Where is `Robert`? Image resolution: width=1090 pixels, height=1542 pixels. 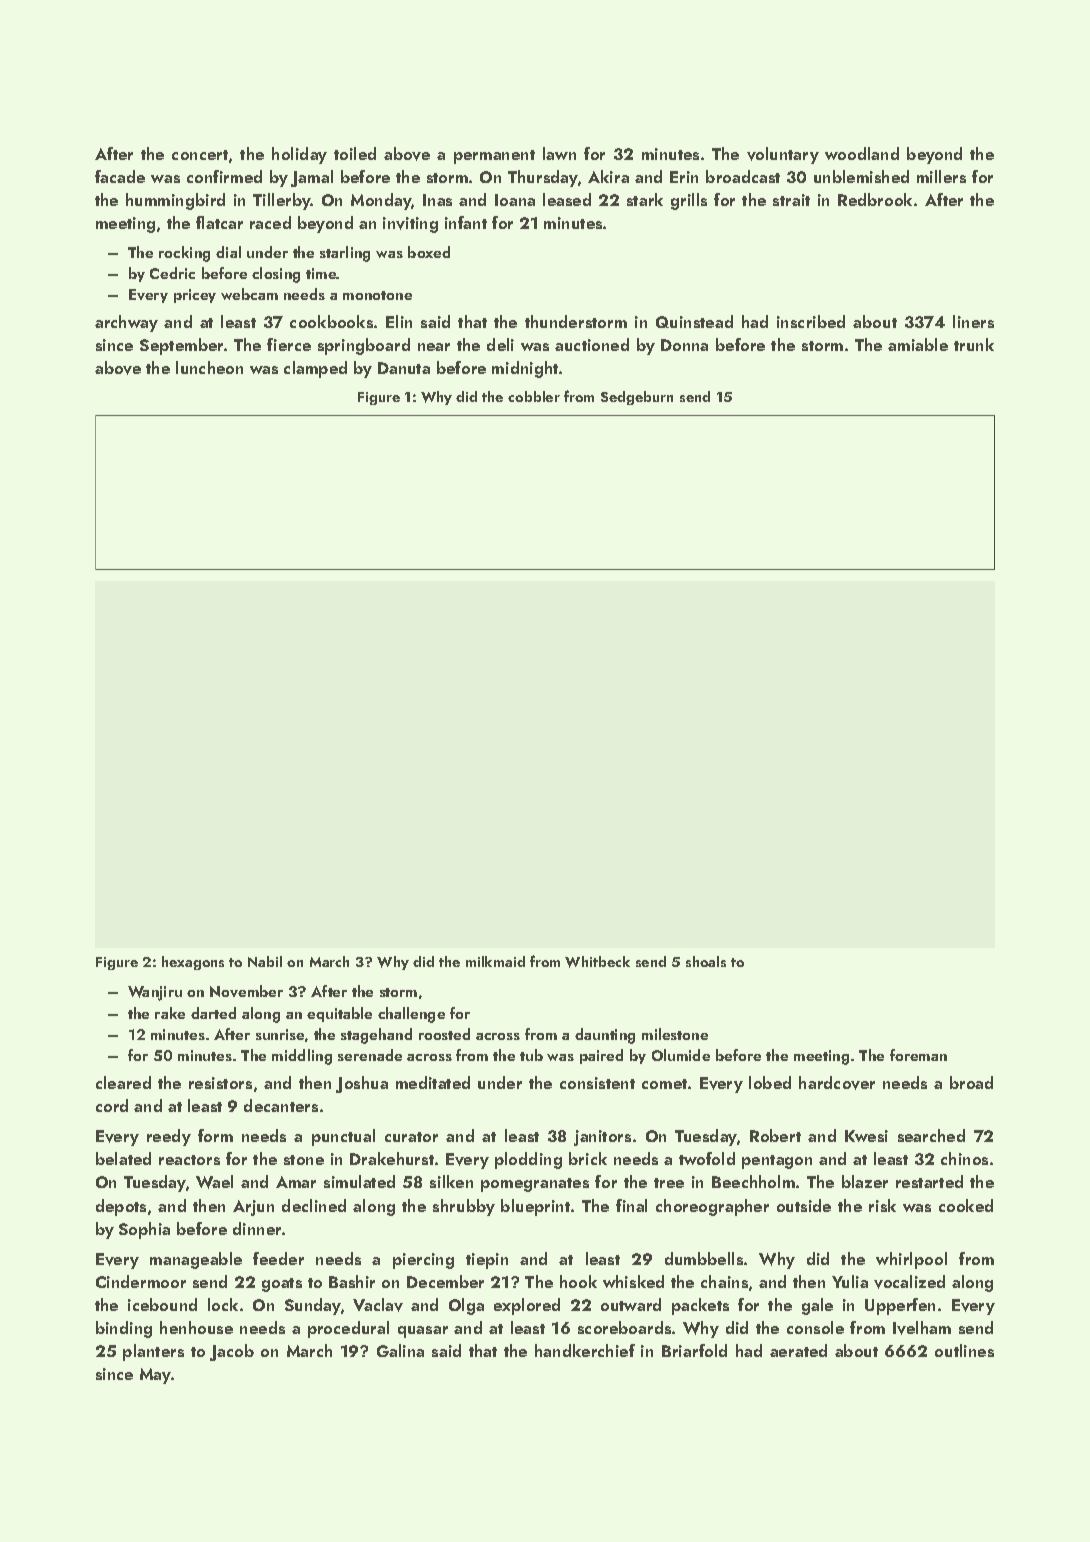 Robert is located at coordinates (775, 1135).
